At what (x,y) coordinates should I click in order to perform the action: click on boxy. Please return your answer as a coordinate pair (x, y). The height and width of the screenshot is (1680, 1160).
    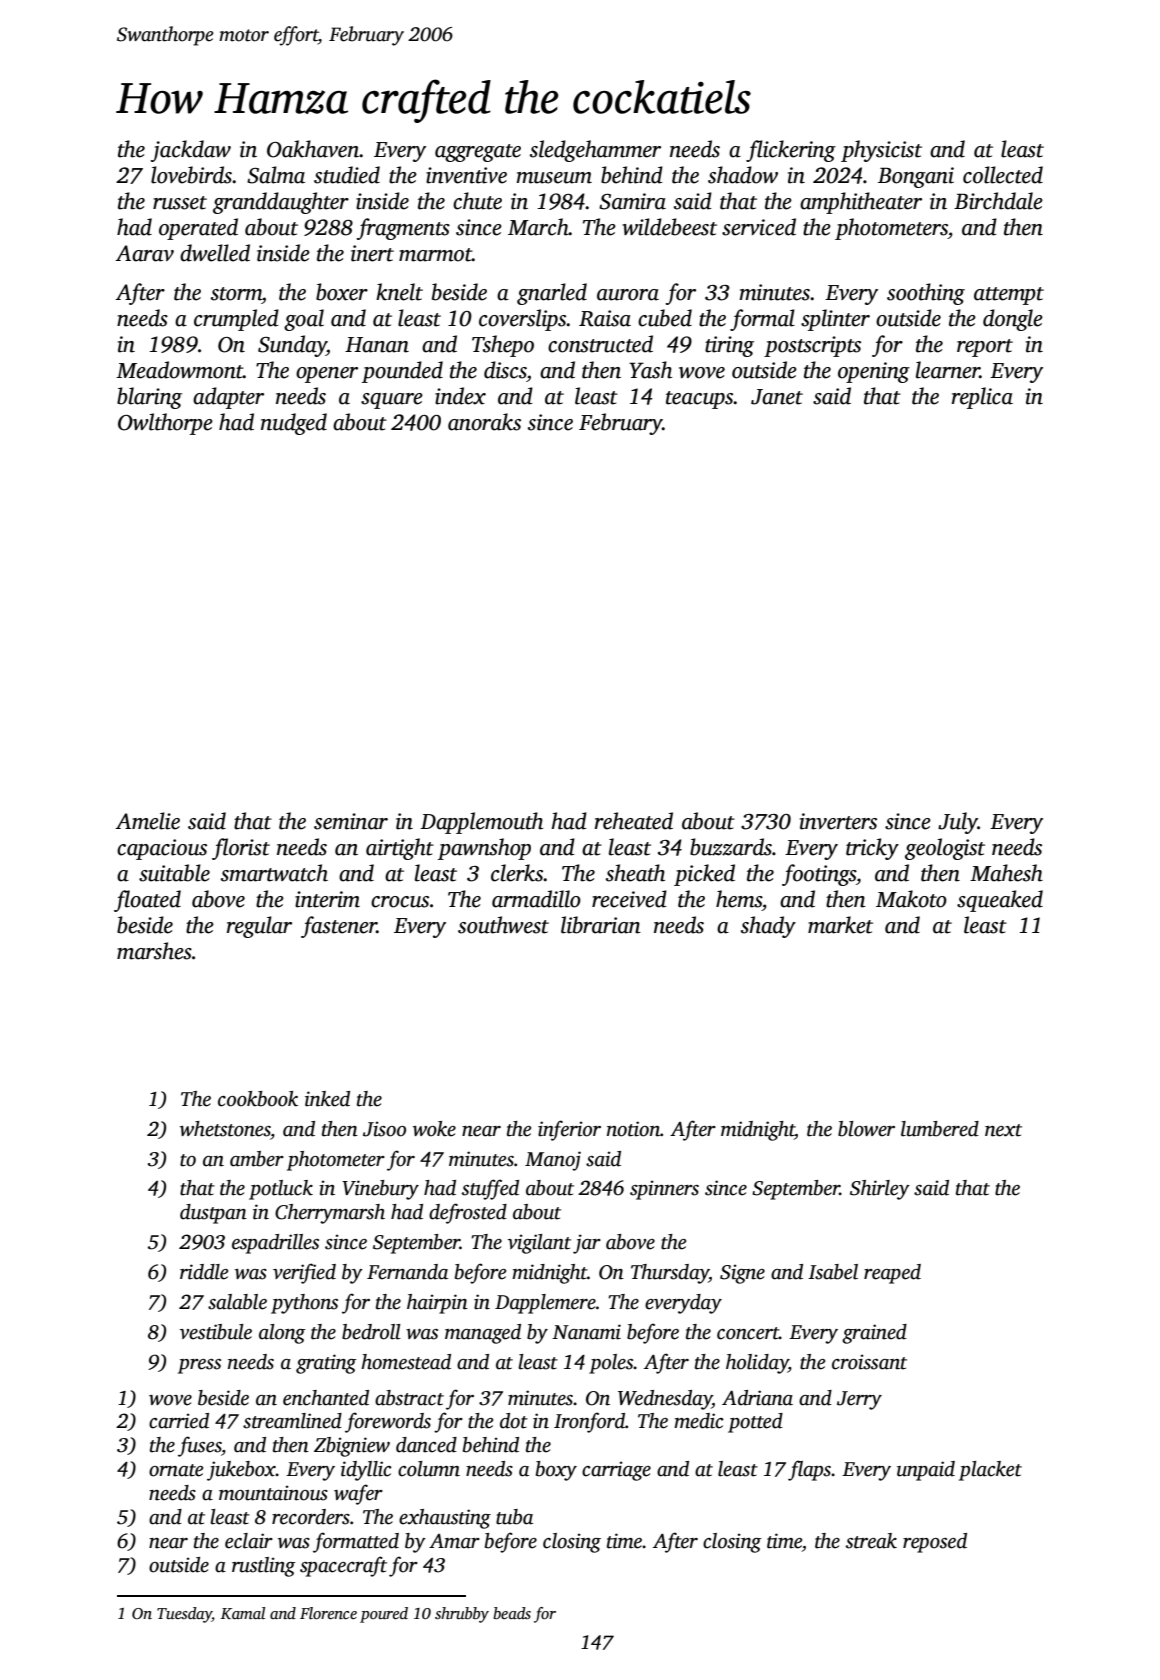
    Looking at the image, I should click on (556, 1471).
